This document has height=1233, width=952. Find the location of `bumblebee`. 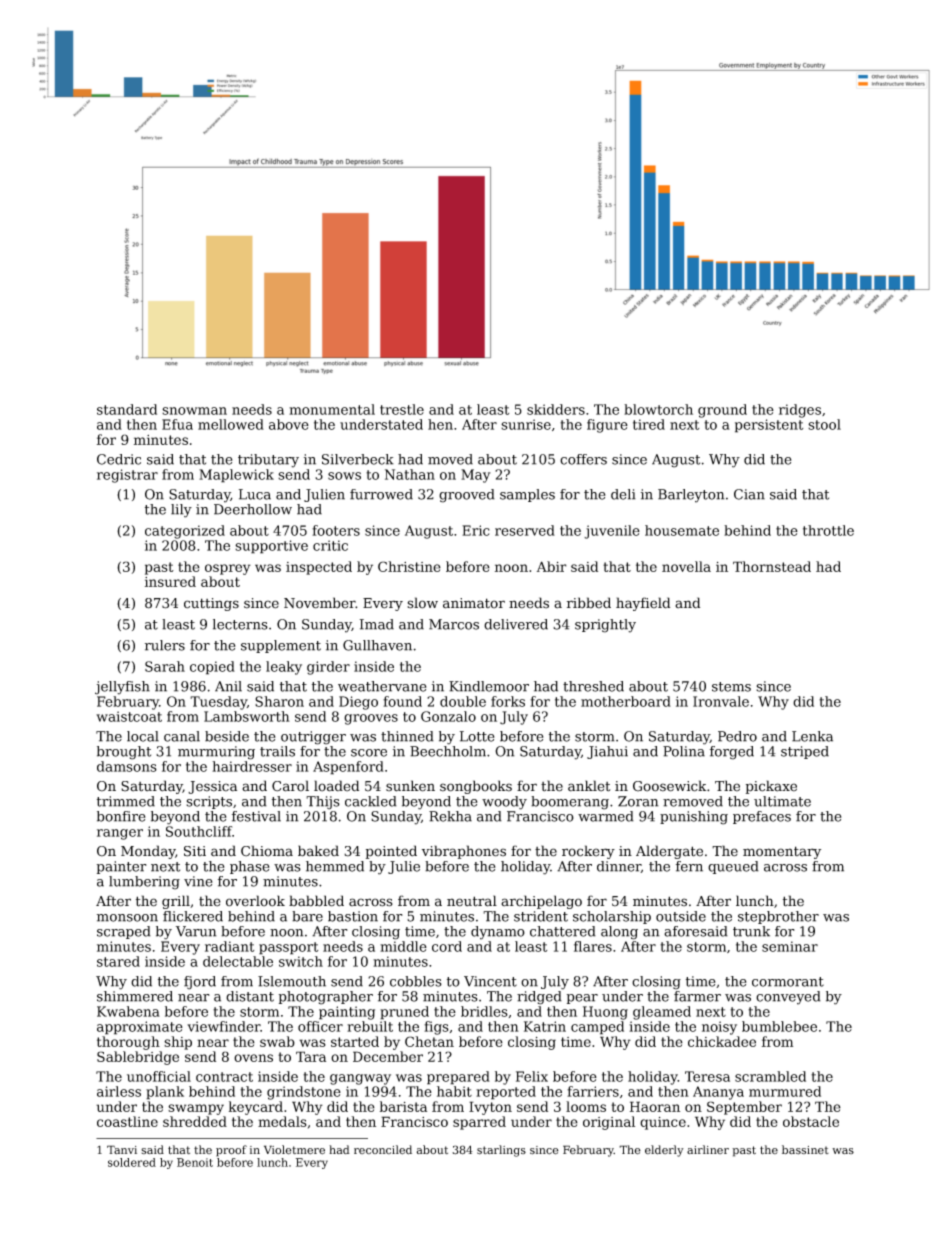

bumblebee is located at coordinates (779, 1026).
